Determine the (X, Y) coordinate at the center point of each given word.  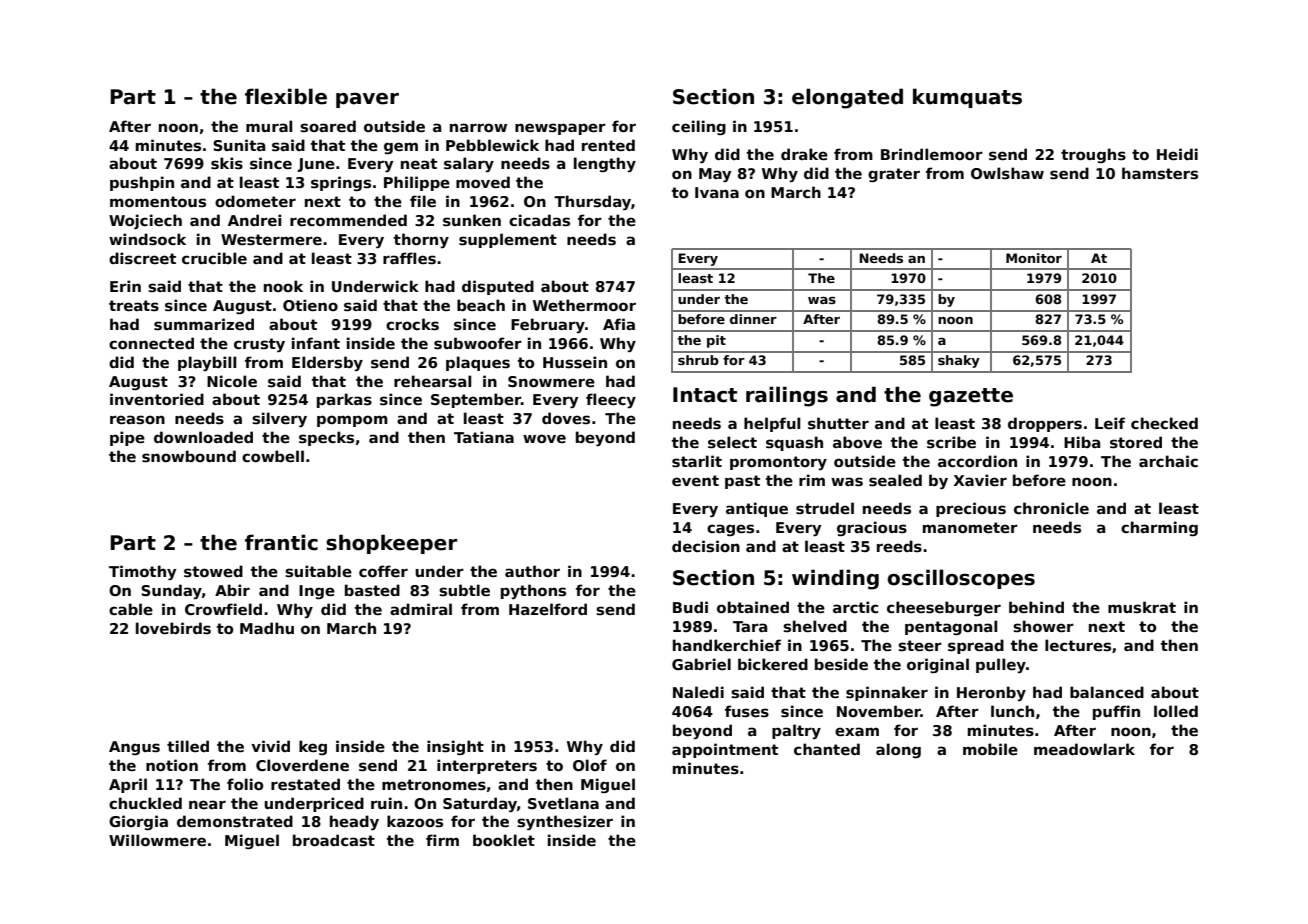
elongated (847, 98)
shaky (959, 361)
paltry (796, 731)
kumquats (967, 98)
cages (730, 530)
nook (283, 286)
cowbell (273, 456)
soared (328, 126)
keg (313, 747)
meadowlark (1084, 749)
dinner (753, 319)
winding (835, 579)
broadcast (334, 840)
